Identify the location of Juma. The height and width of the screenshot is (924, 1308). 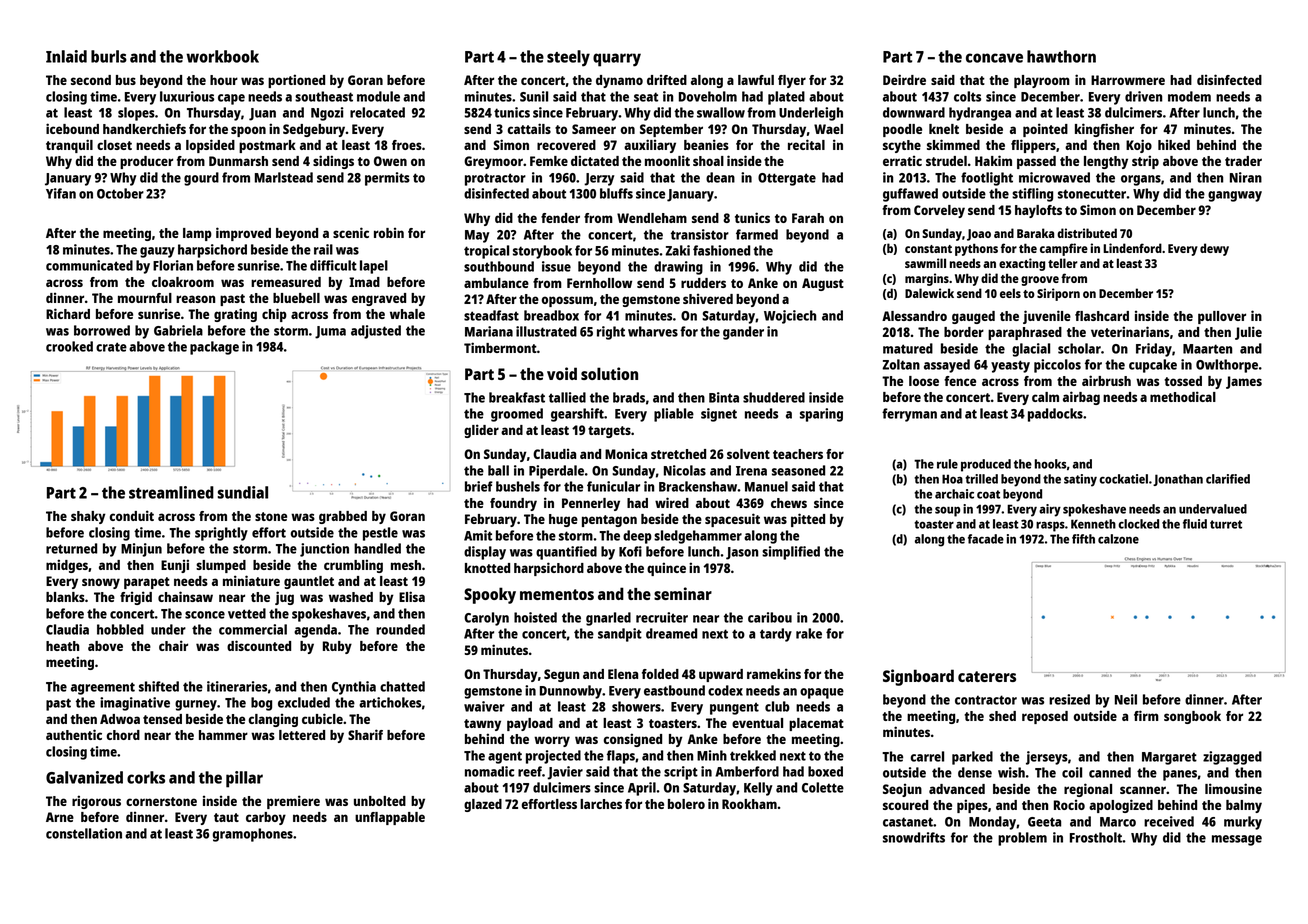
(330, 332).
